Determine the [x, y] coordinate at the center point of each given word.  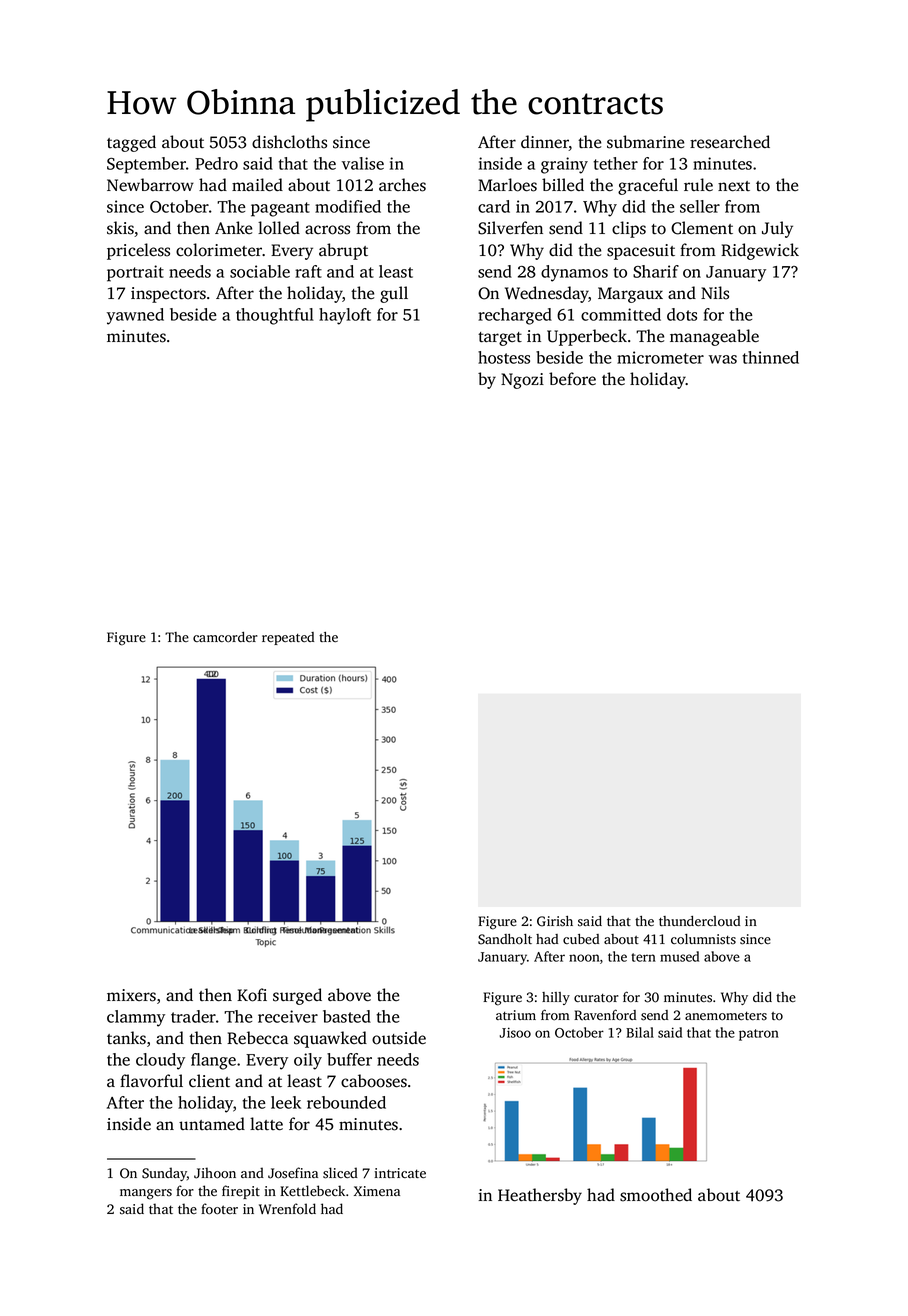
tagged [131, 143]
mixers [131, 995]
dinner [545, 143]
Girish [555, 921]
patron [759, 1035]
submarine [645, 142]
